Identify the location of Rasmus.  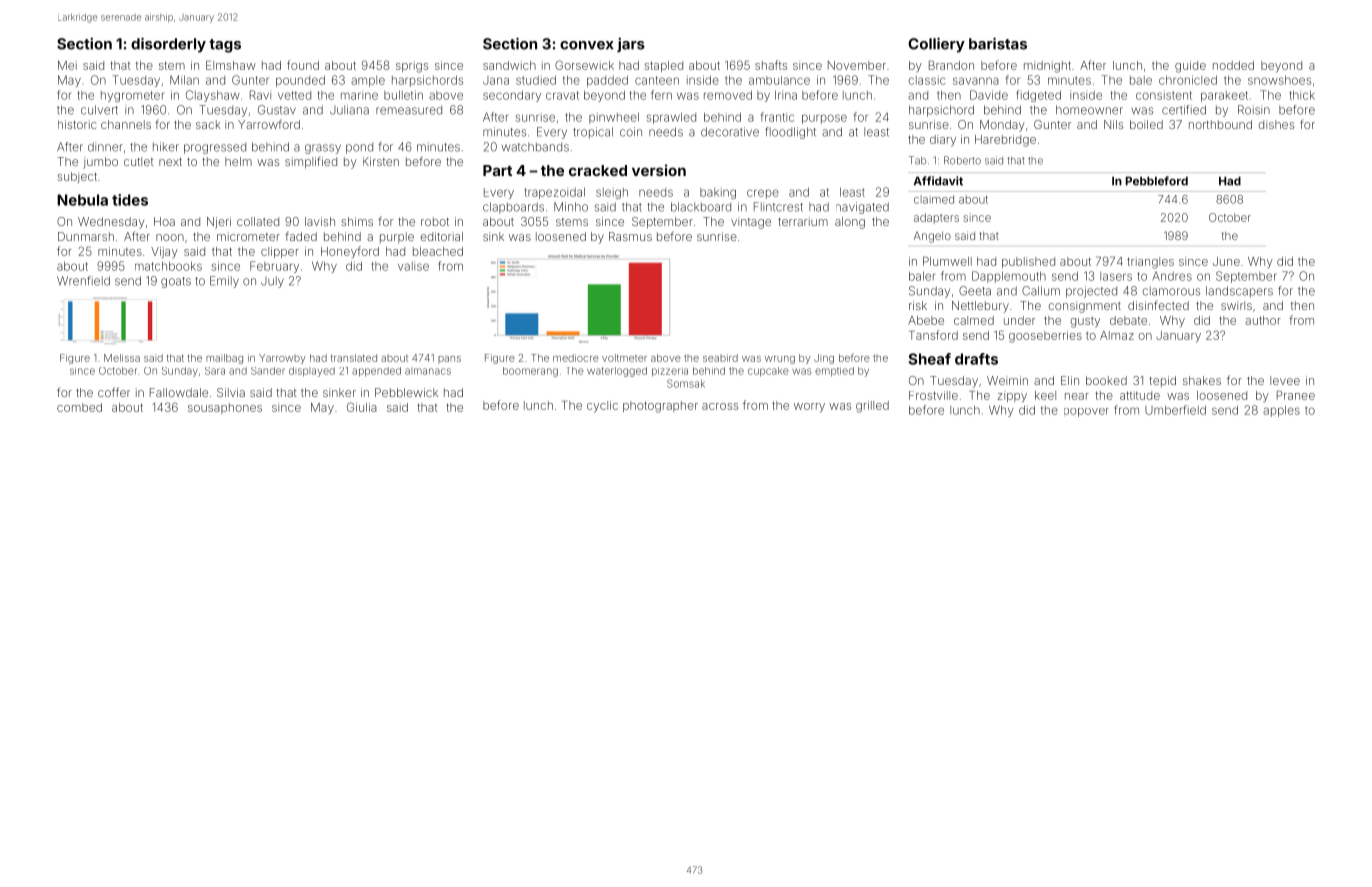
(630, 236).
